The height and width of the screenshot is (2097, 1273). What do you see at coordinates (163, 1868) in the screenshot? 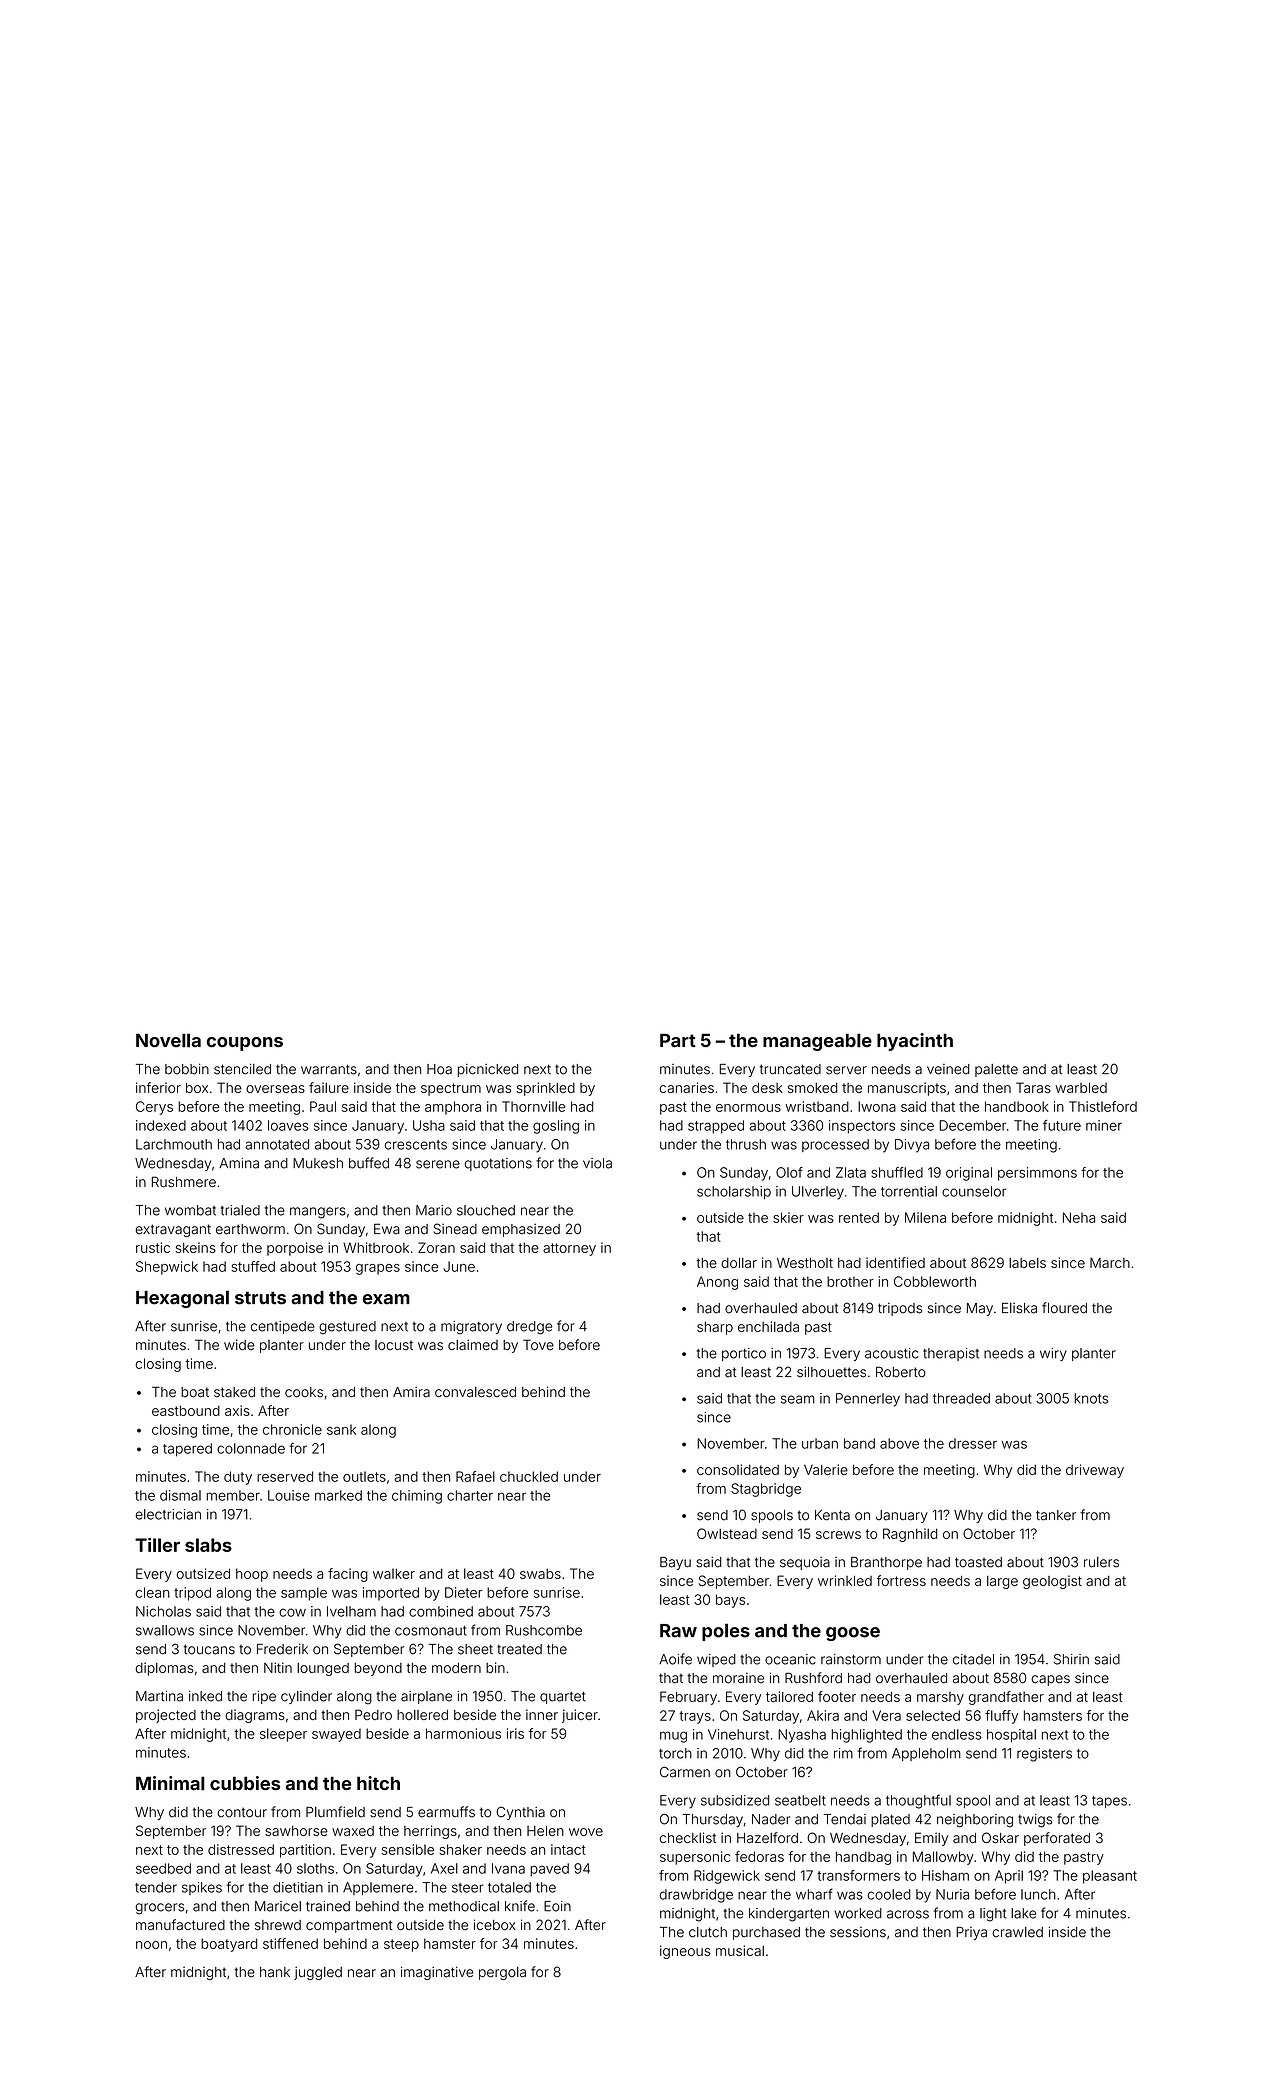
I see `seedbed` at bounding box center [163, 1868].
